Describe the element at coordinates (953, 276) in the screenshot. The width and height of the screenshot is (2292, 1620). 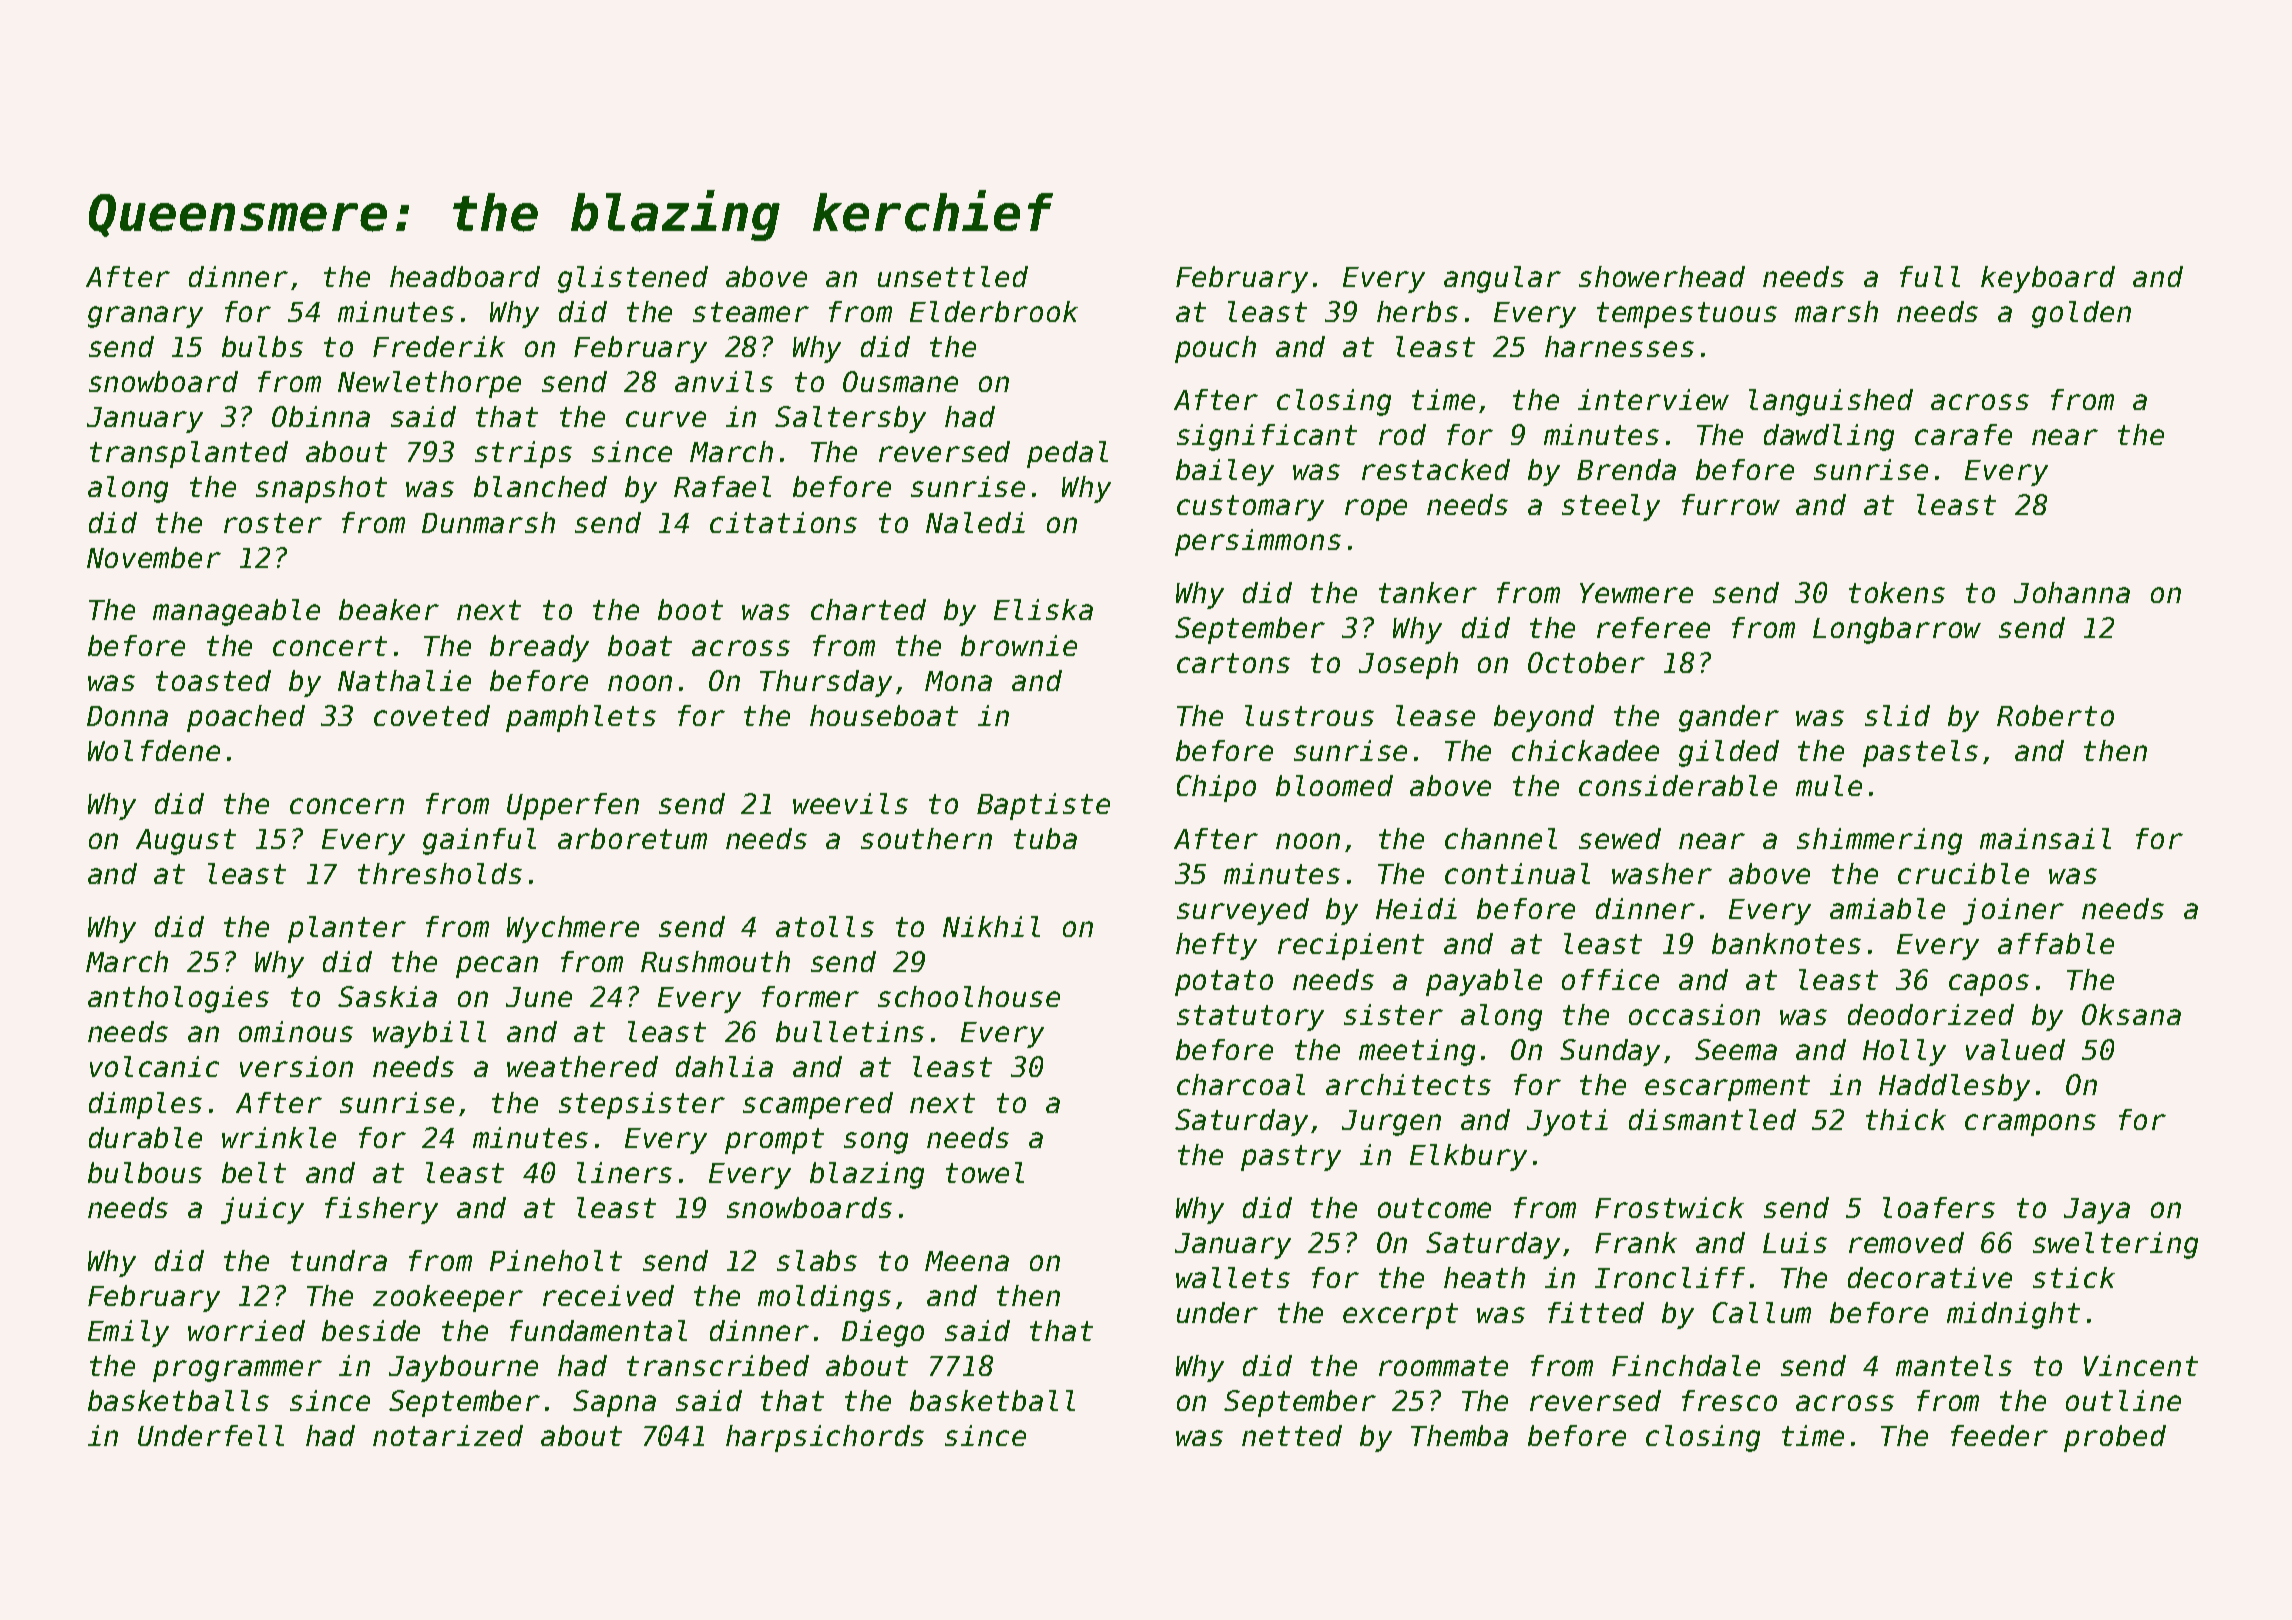
I see `unsettled` at that location.
